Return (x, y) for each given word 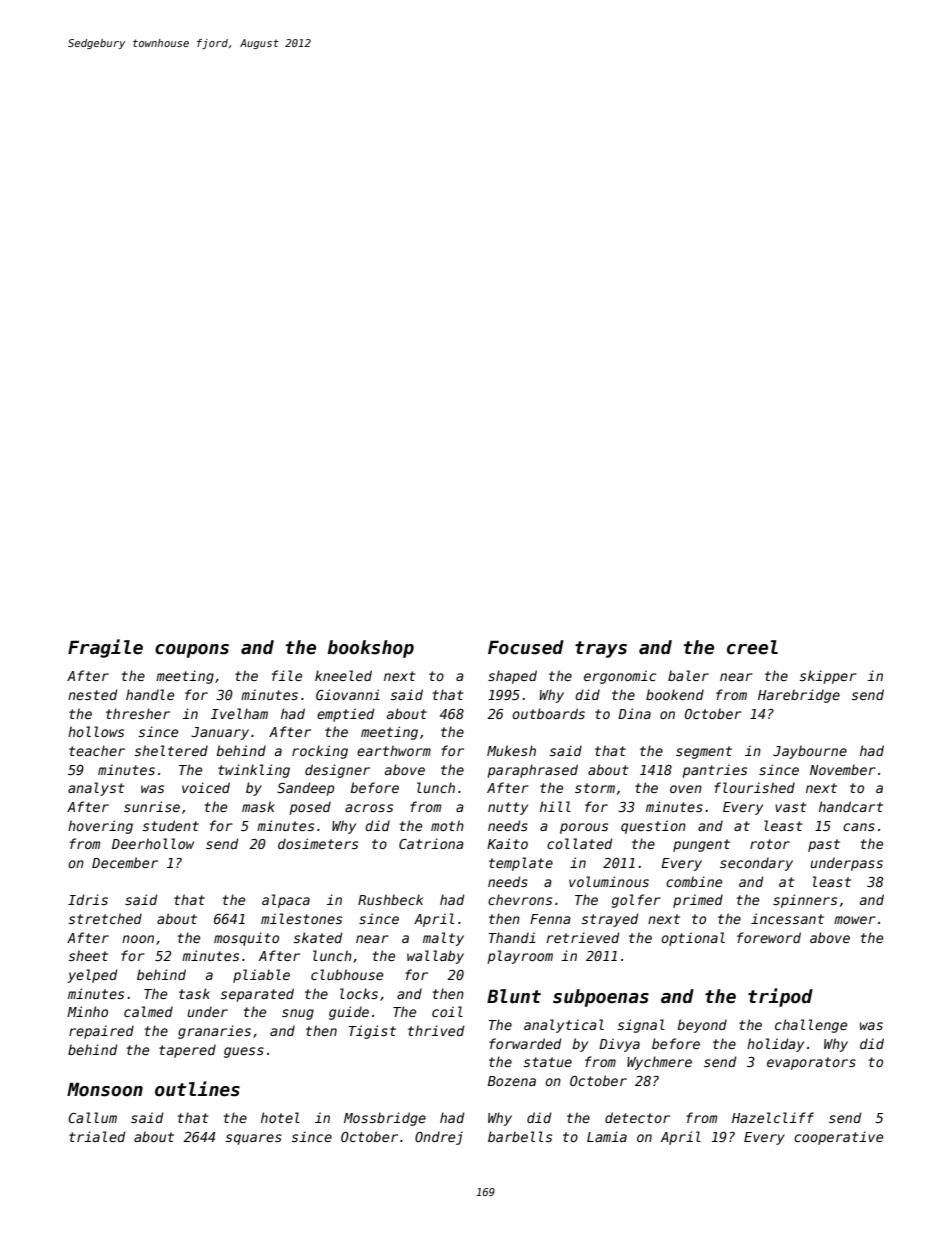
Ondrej (439, 1138)
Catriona (431, 843)
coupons (192, 651)
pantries (714, 771)
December (125, 862)
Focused (526, 647)
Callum (92, 1117)
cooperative (838, 1138)
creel (752, 647)
